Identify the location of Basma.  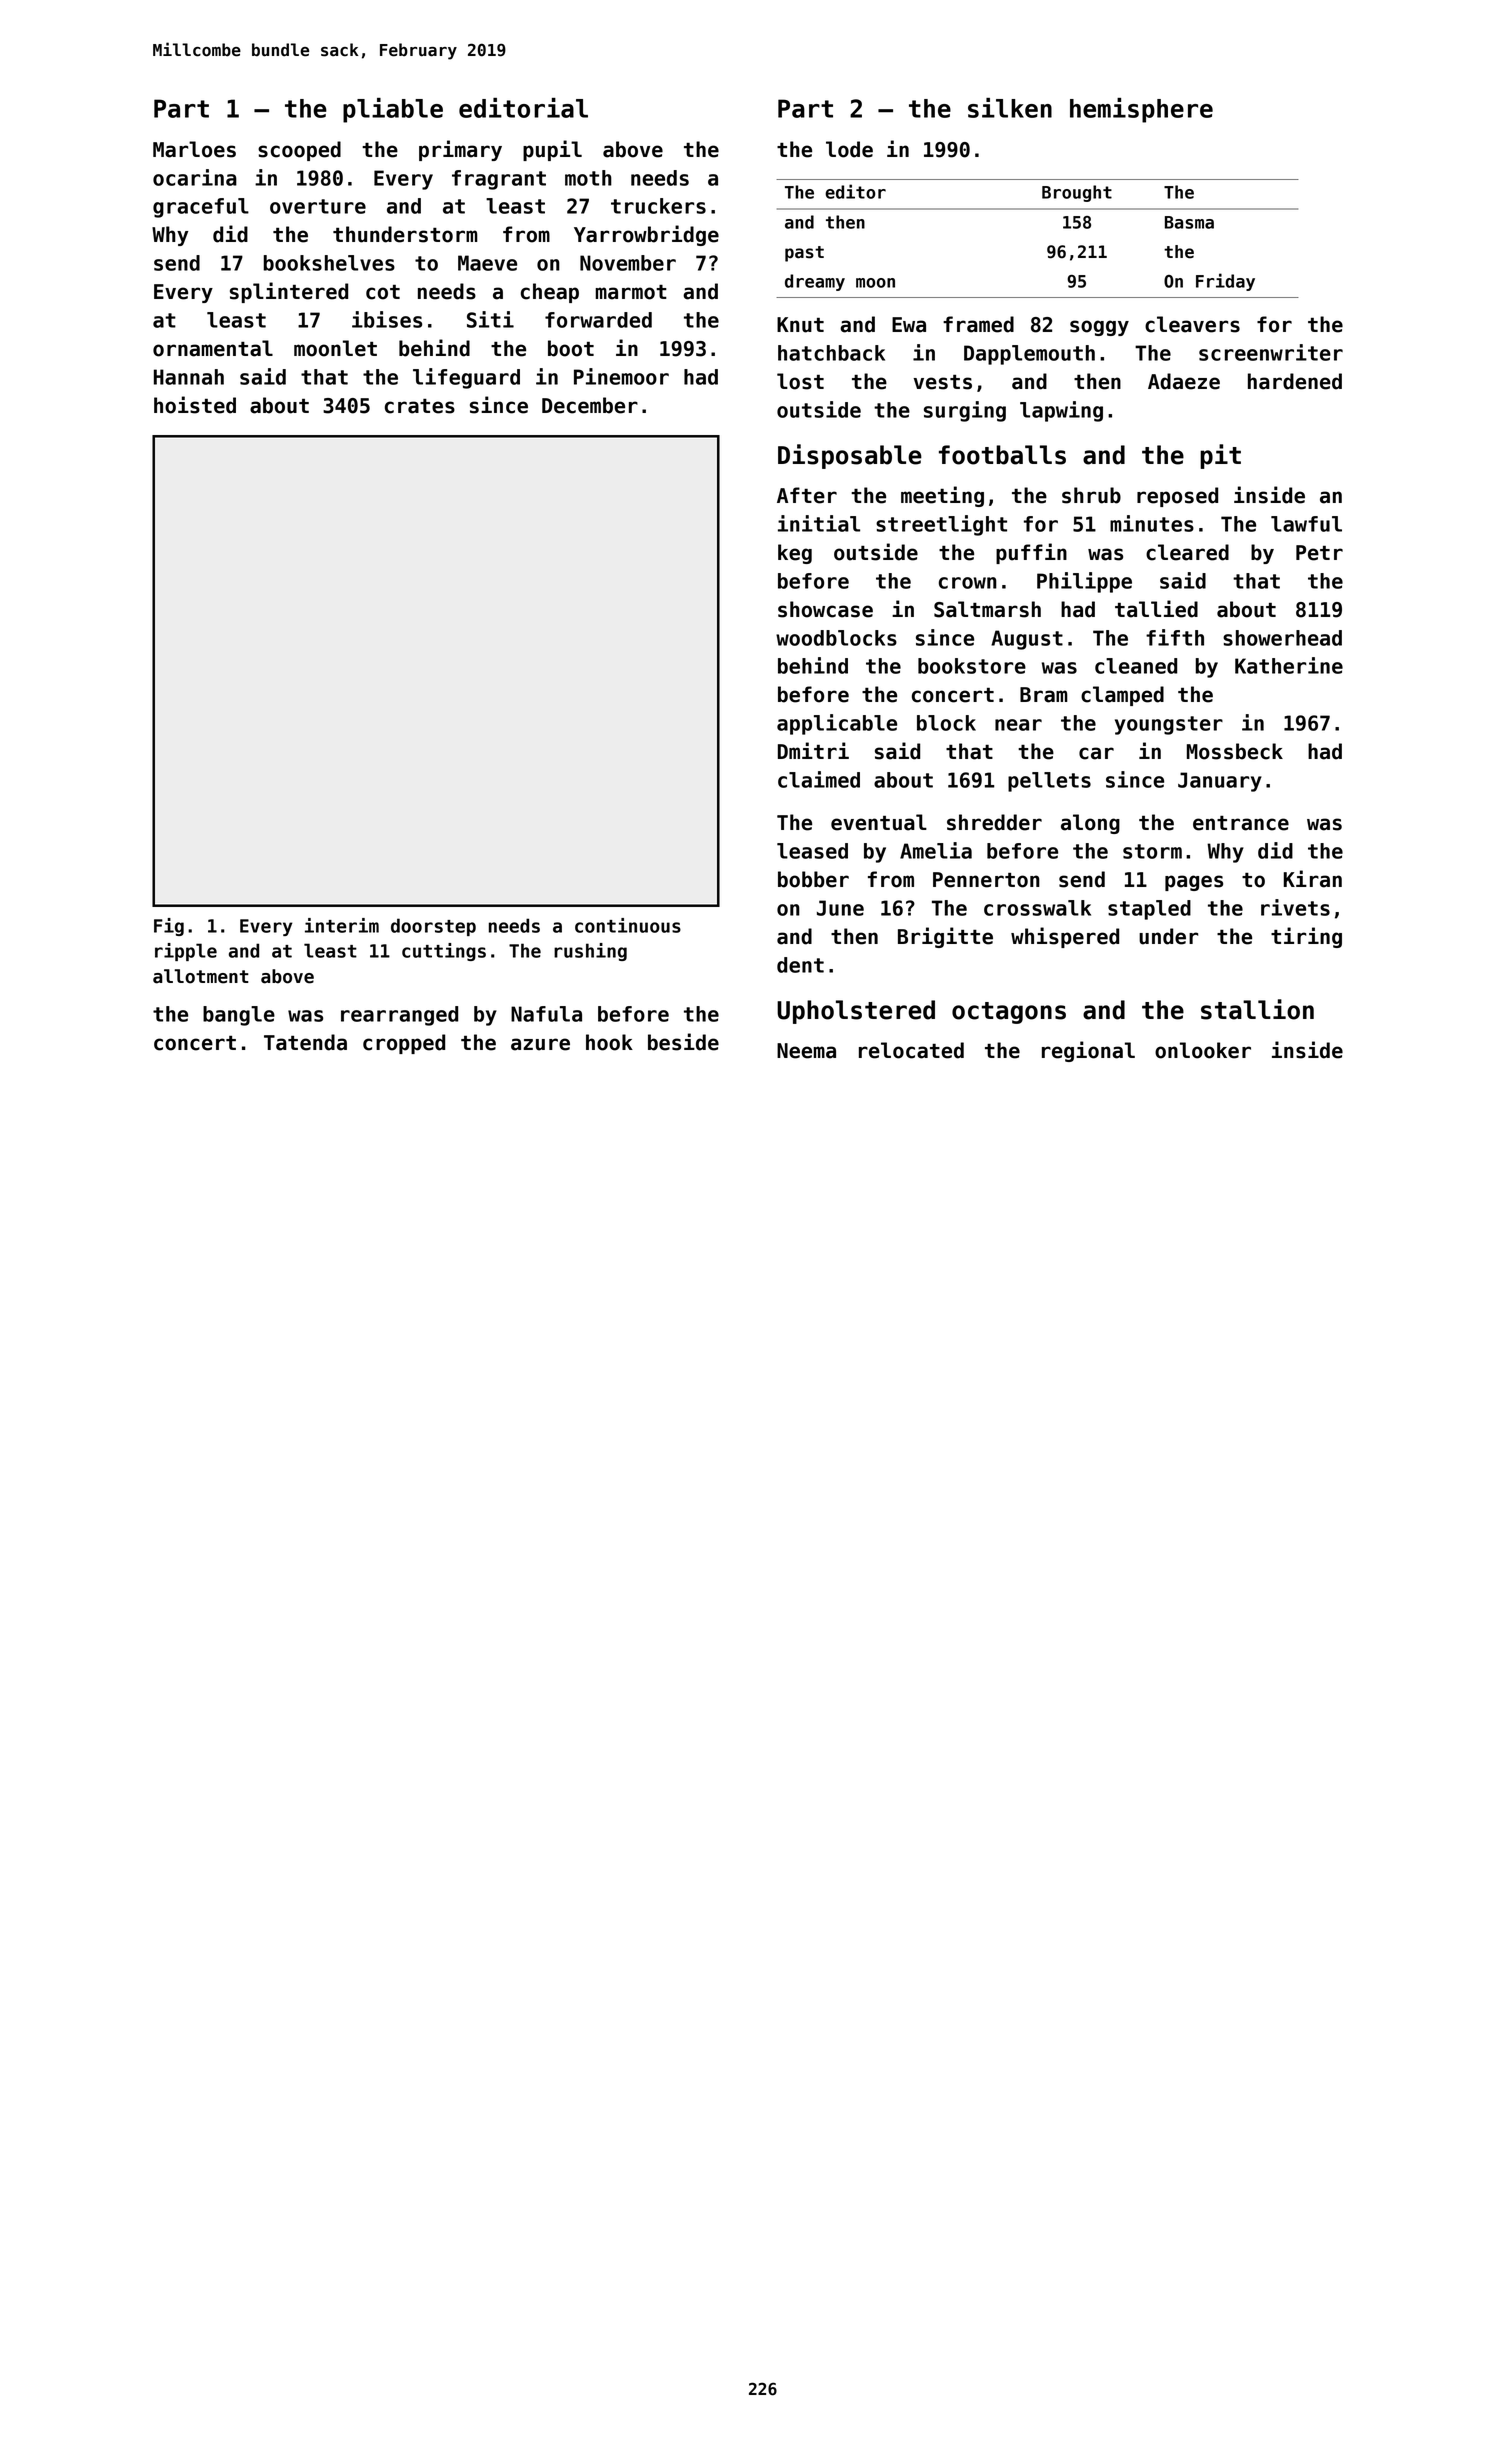
(1189, 222).
